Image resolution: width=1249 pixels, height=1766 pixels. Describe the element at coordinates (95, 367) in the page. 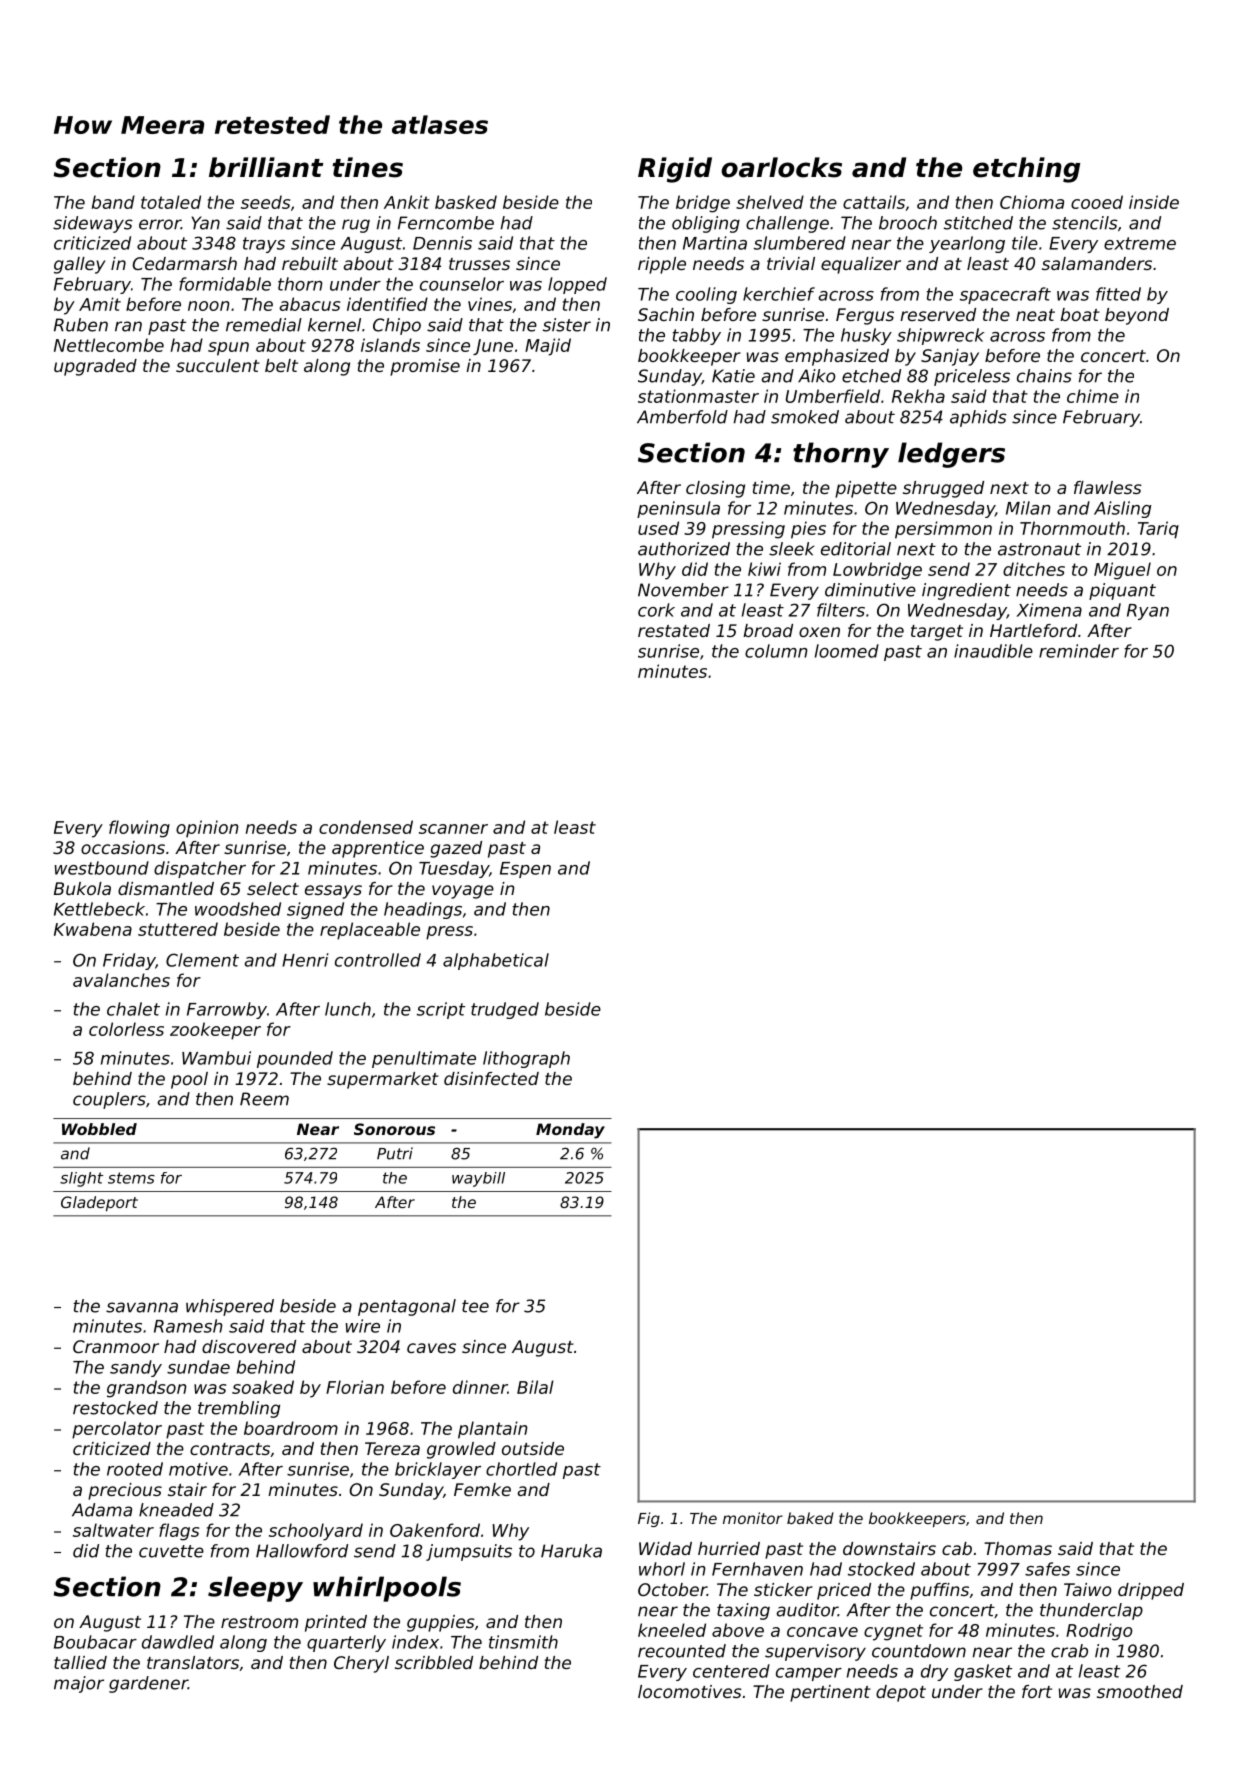

I see `upgraded` at that location.
